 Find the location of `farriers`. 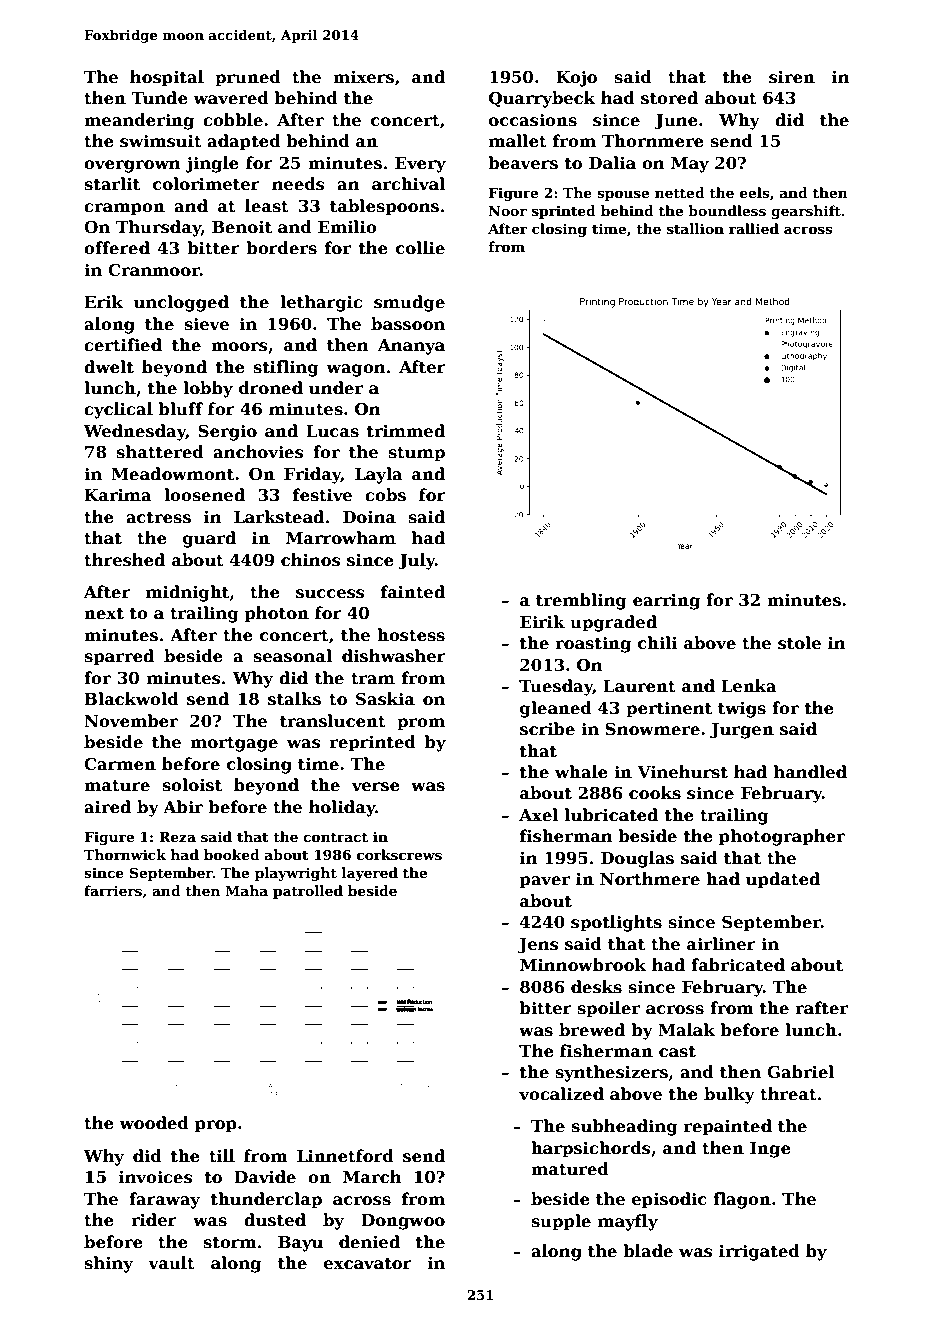

farriers is located at coordinates (113, 890).
